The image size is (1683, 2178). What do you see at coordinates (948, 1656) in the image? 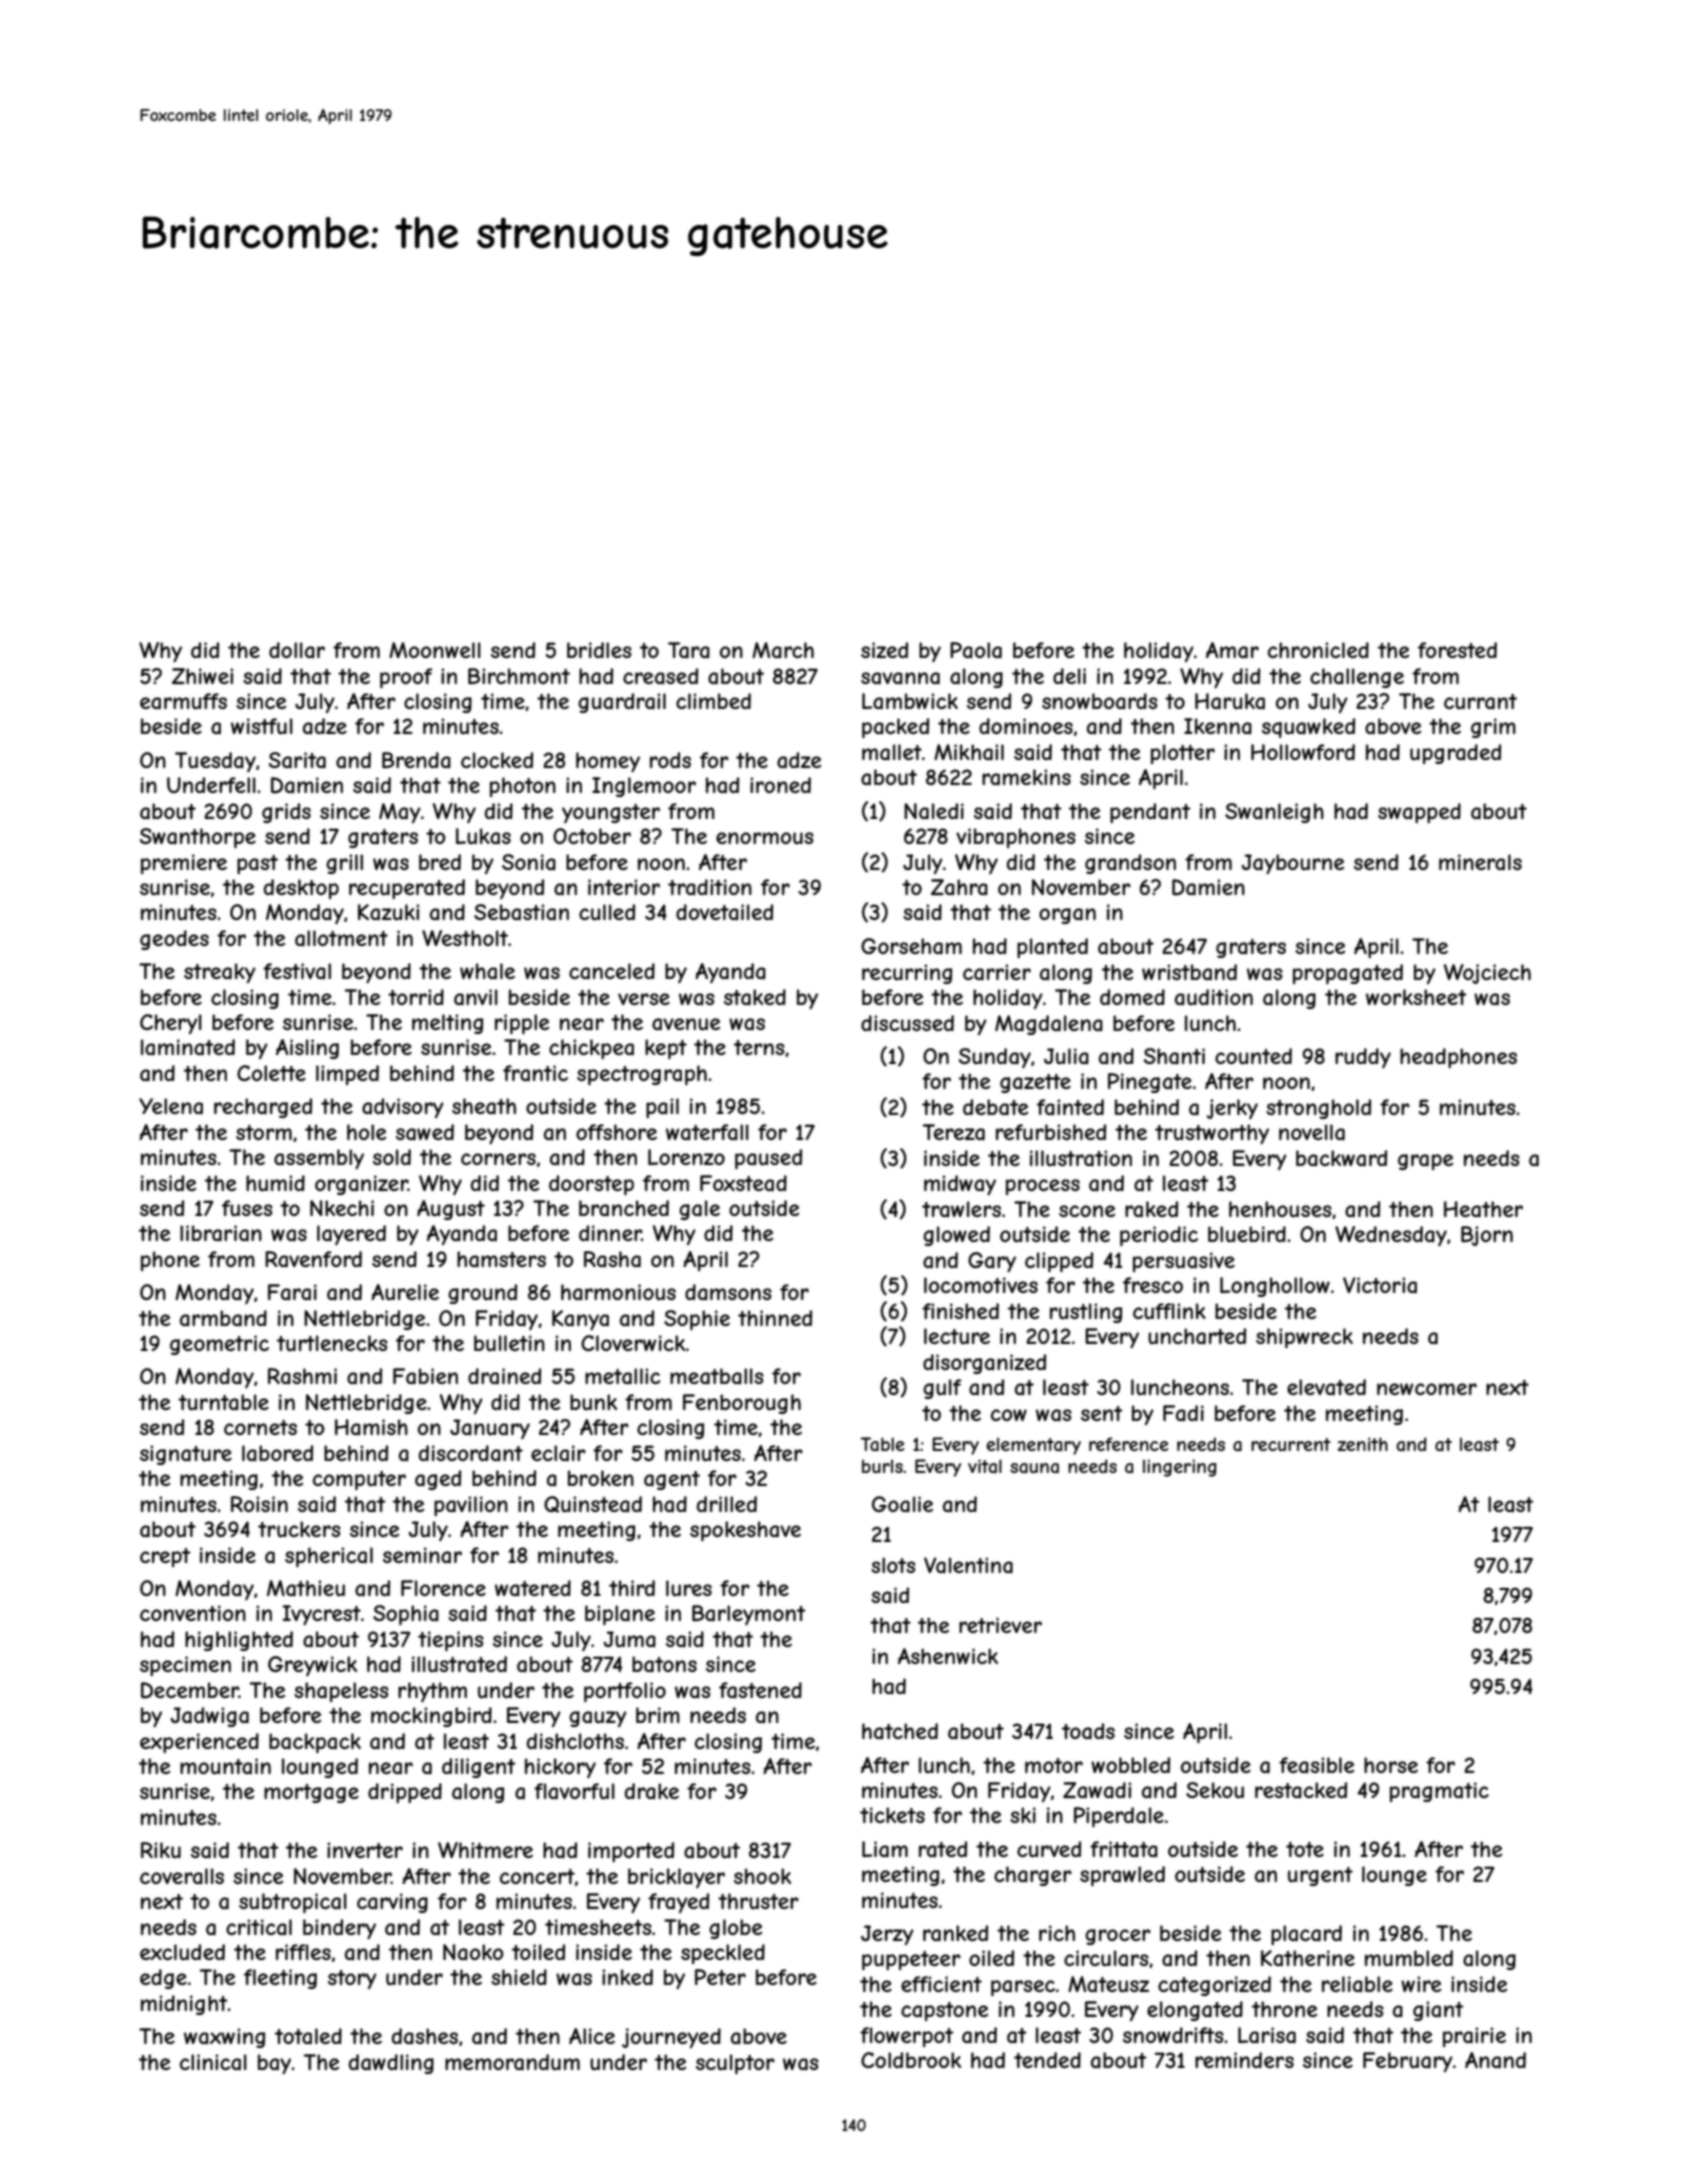
I see `Ashenwick` at bounding box center [948, 1656].
